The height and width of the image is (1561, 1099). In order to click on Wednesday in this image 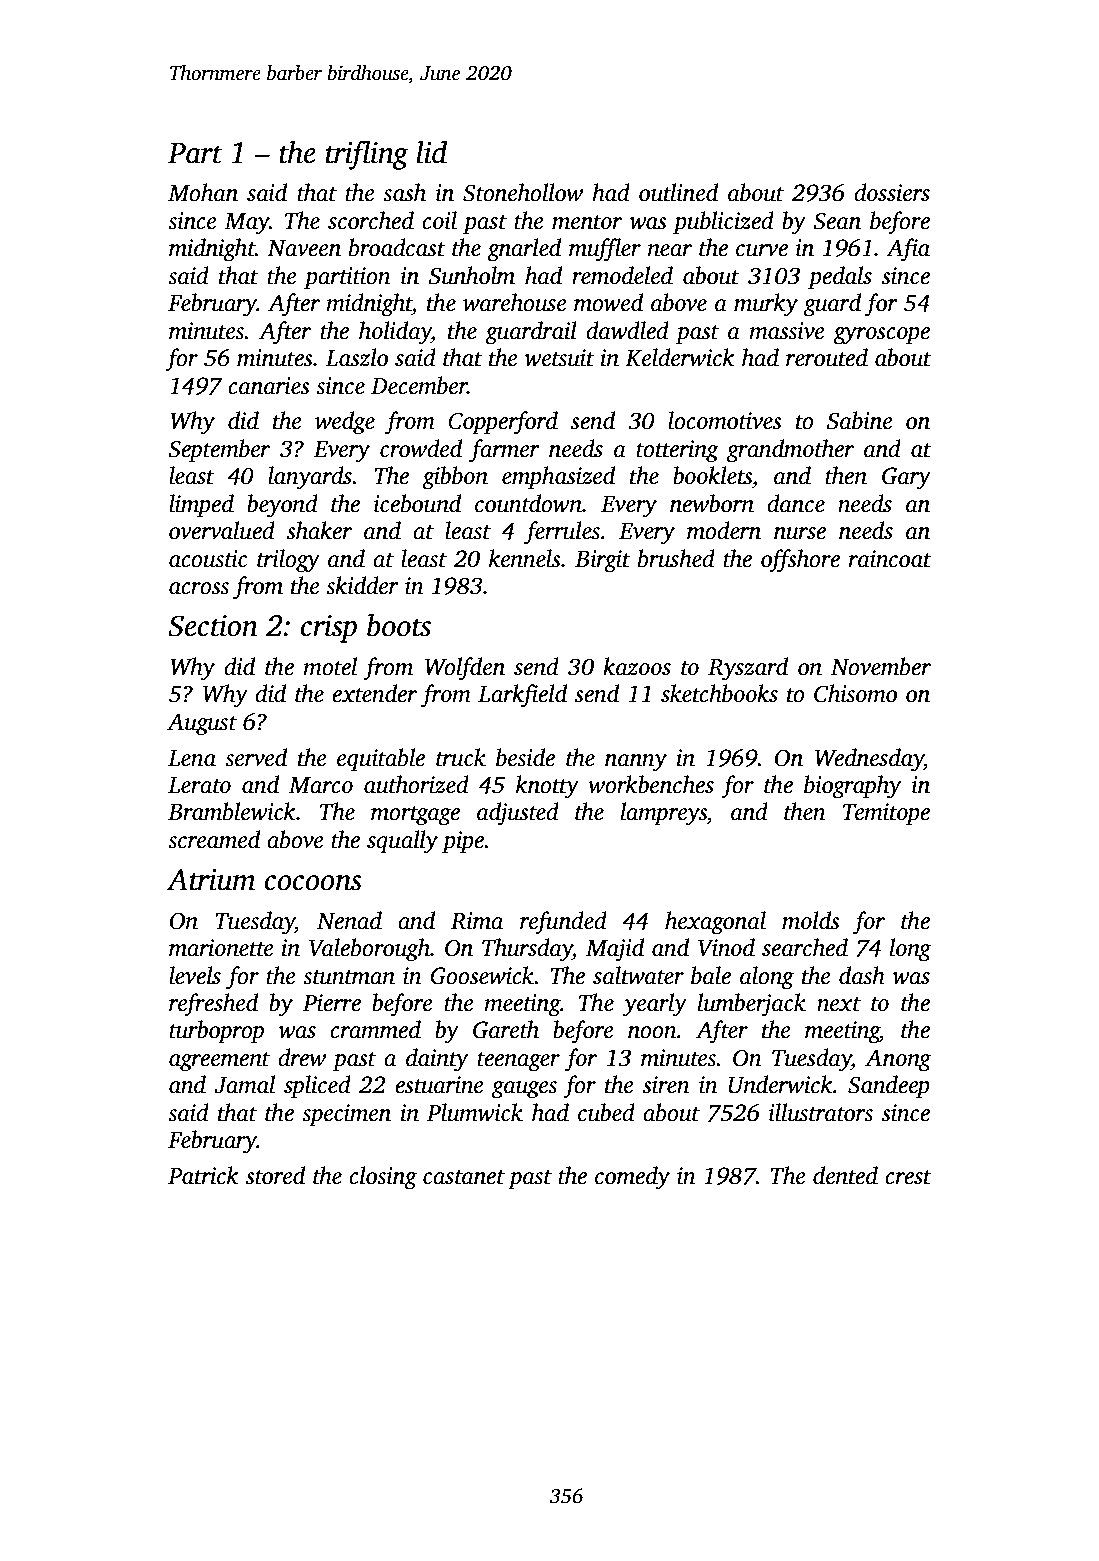, I will do `click(869, 760)`.
